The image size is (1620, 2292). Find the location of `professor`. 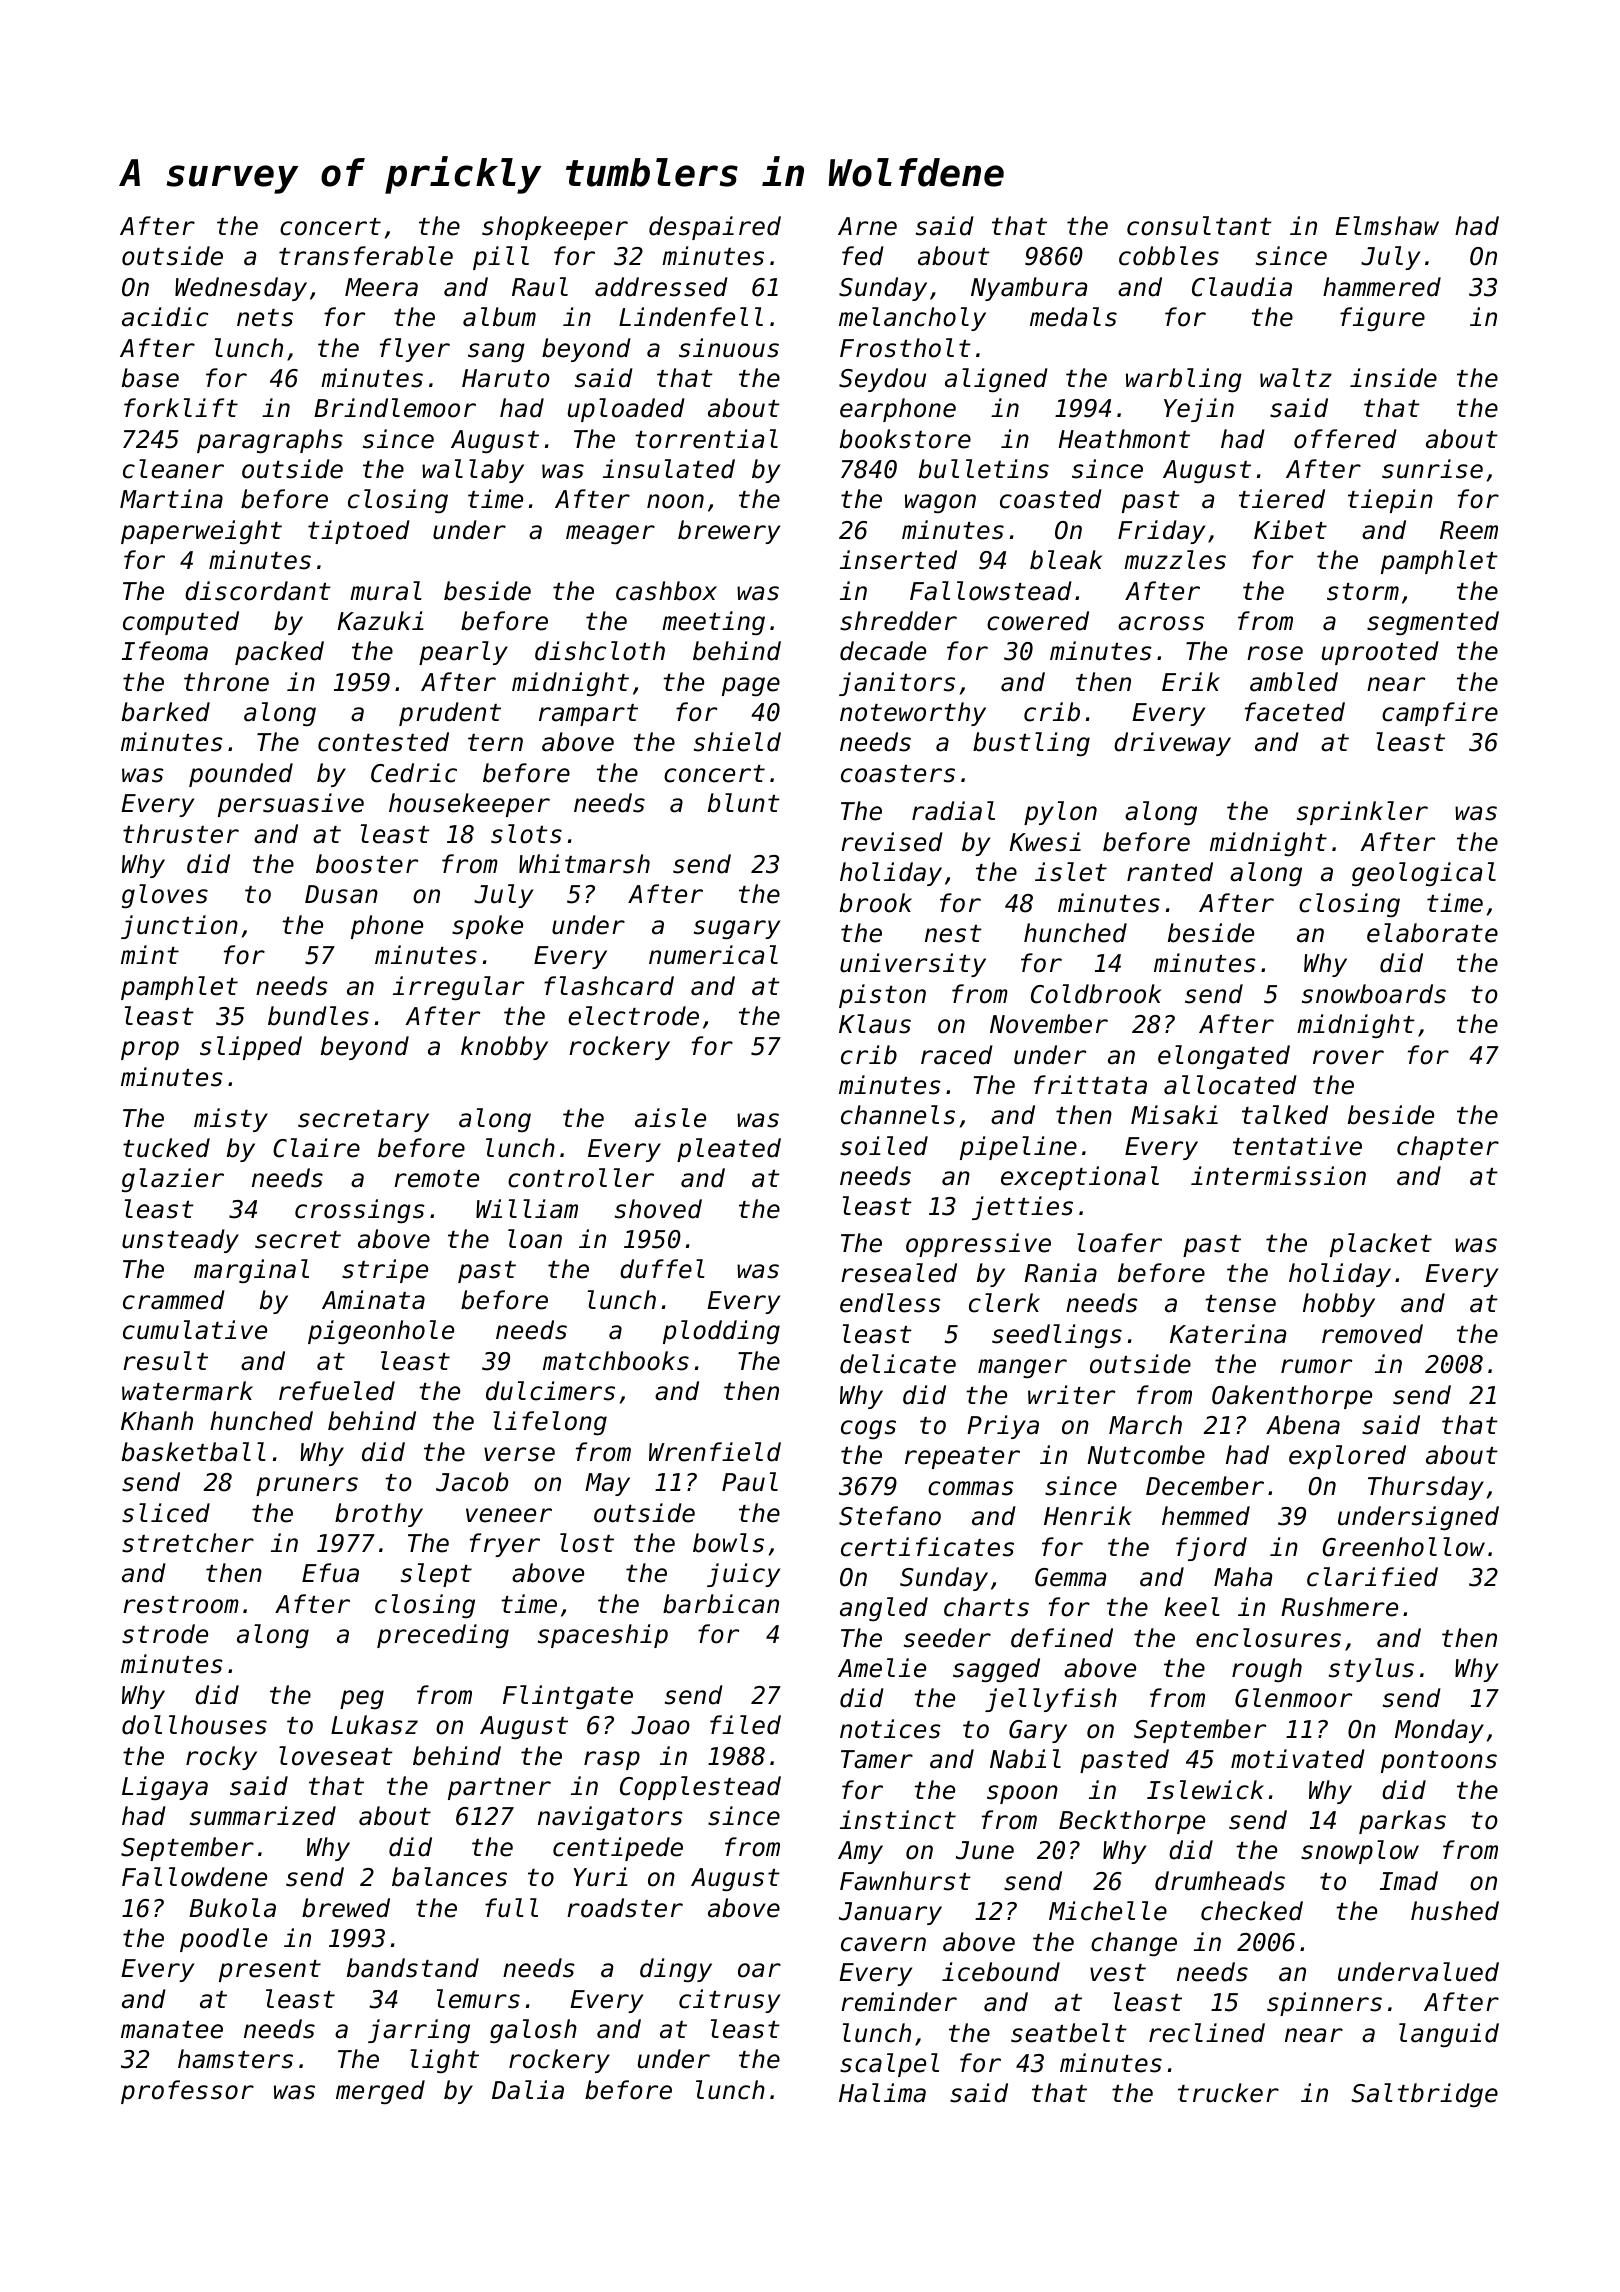

professor is located at coordinates (187, 2092).
